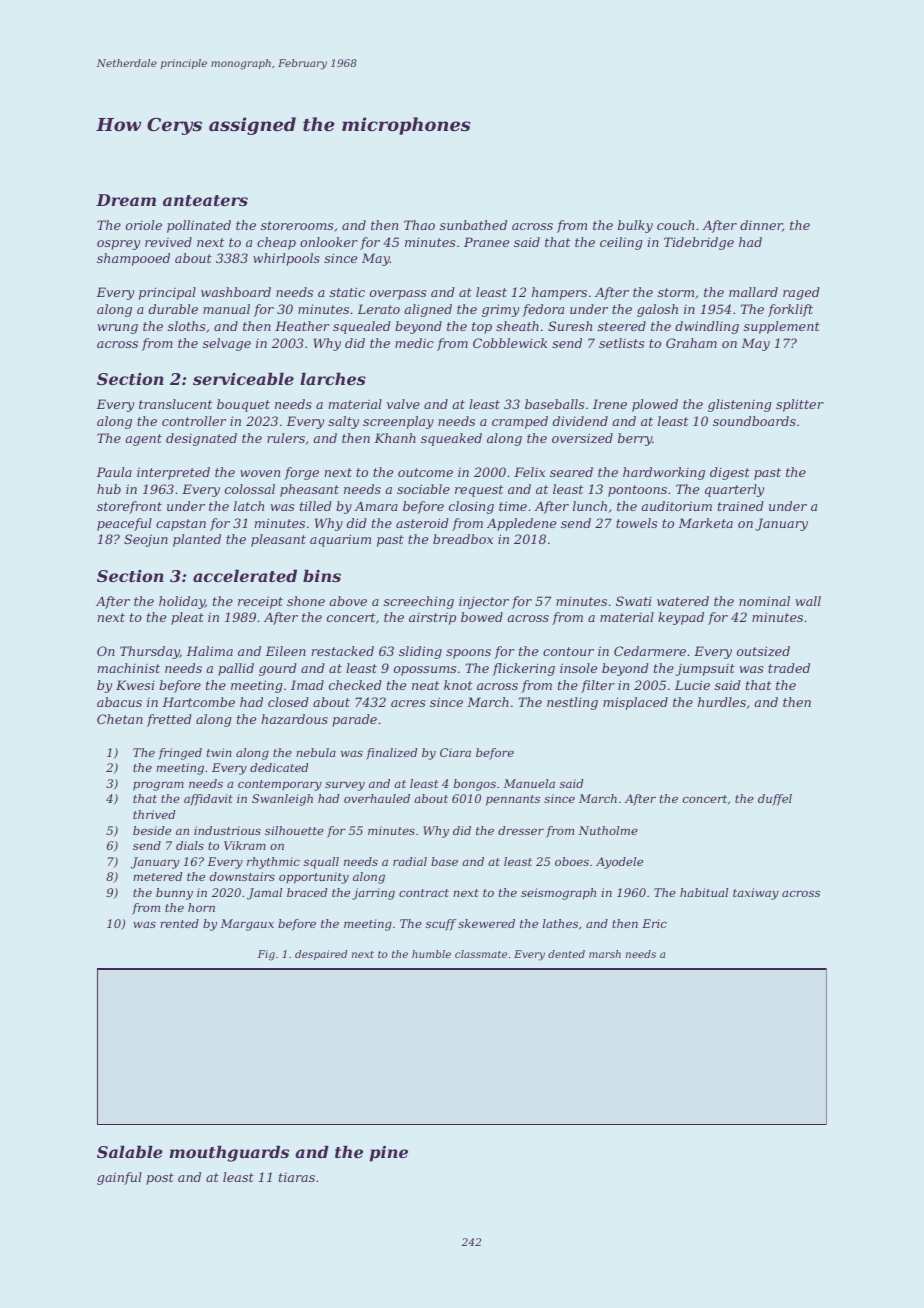  Describe the element at coordinates (146, 540) in the screenshot. I see `Seojun` at that location.
